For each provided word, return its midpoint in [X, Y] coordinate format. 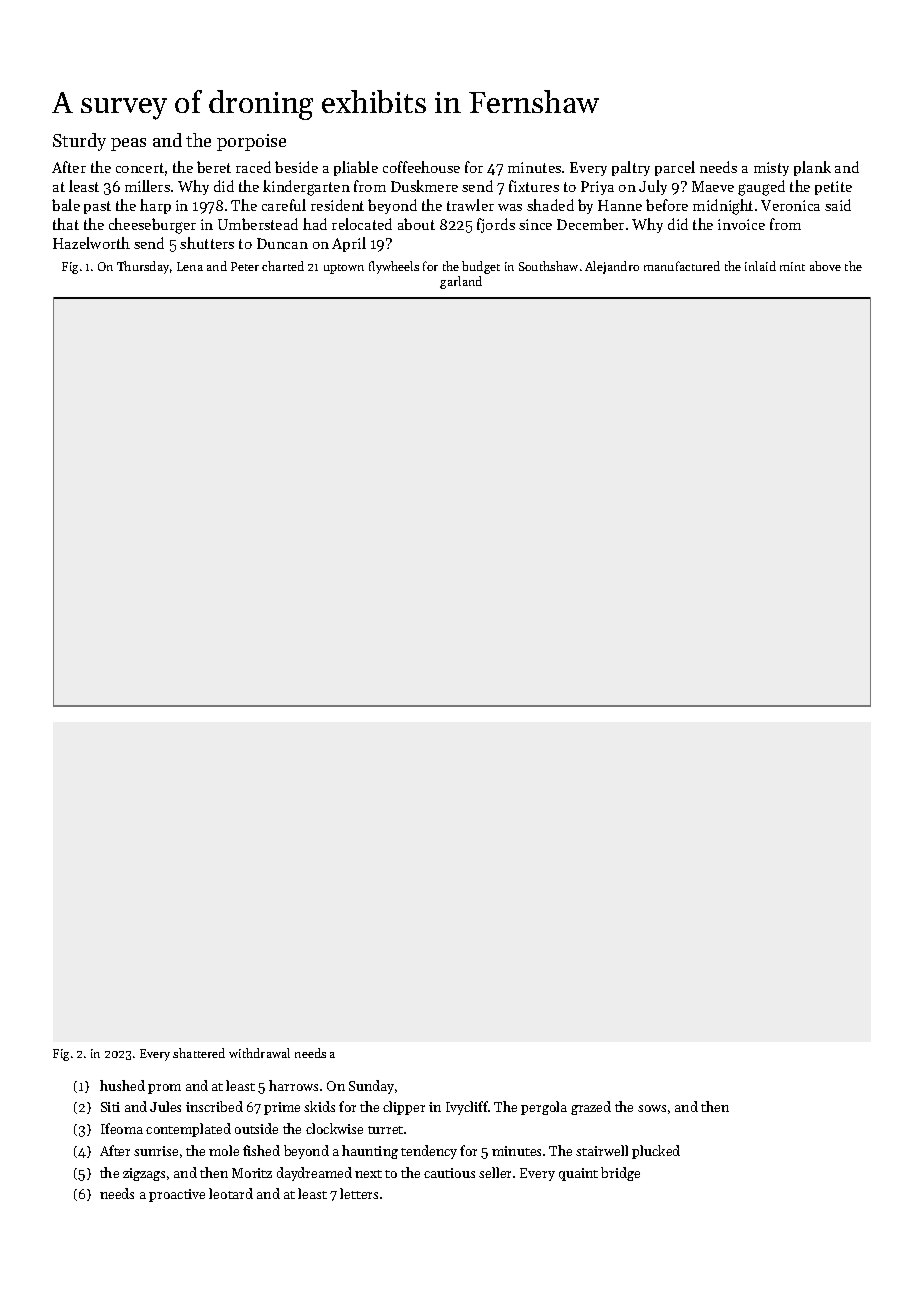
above [825, 266]
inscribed [214, 1106]
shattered [199, 1053]
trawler [470, 205]
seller [495, 1172]
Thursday [143, 267]
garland [461, 282]
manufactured [682, 266]
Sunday [371, 1087]
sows [652, 1108]
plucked [656, 1152]
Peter [245, 266]
